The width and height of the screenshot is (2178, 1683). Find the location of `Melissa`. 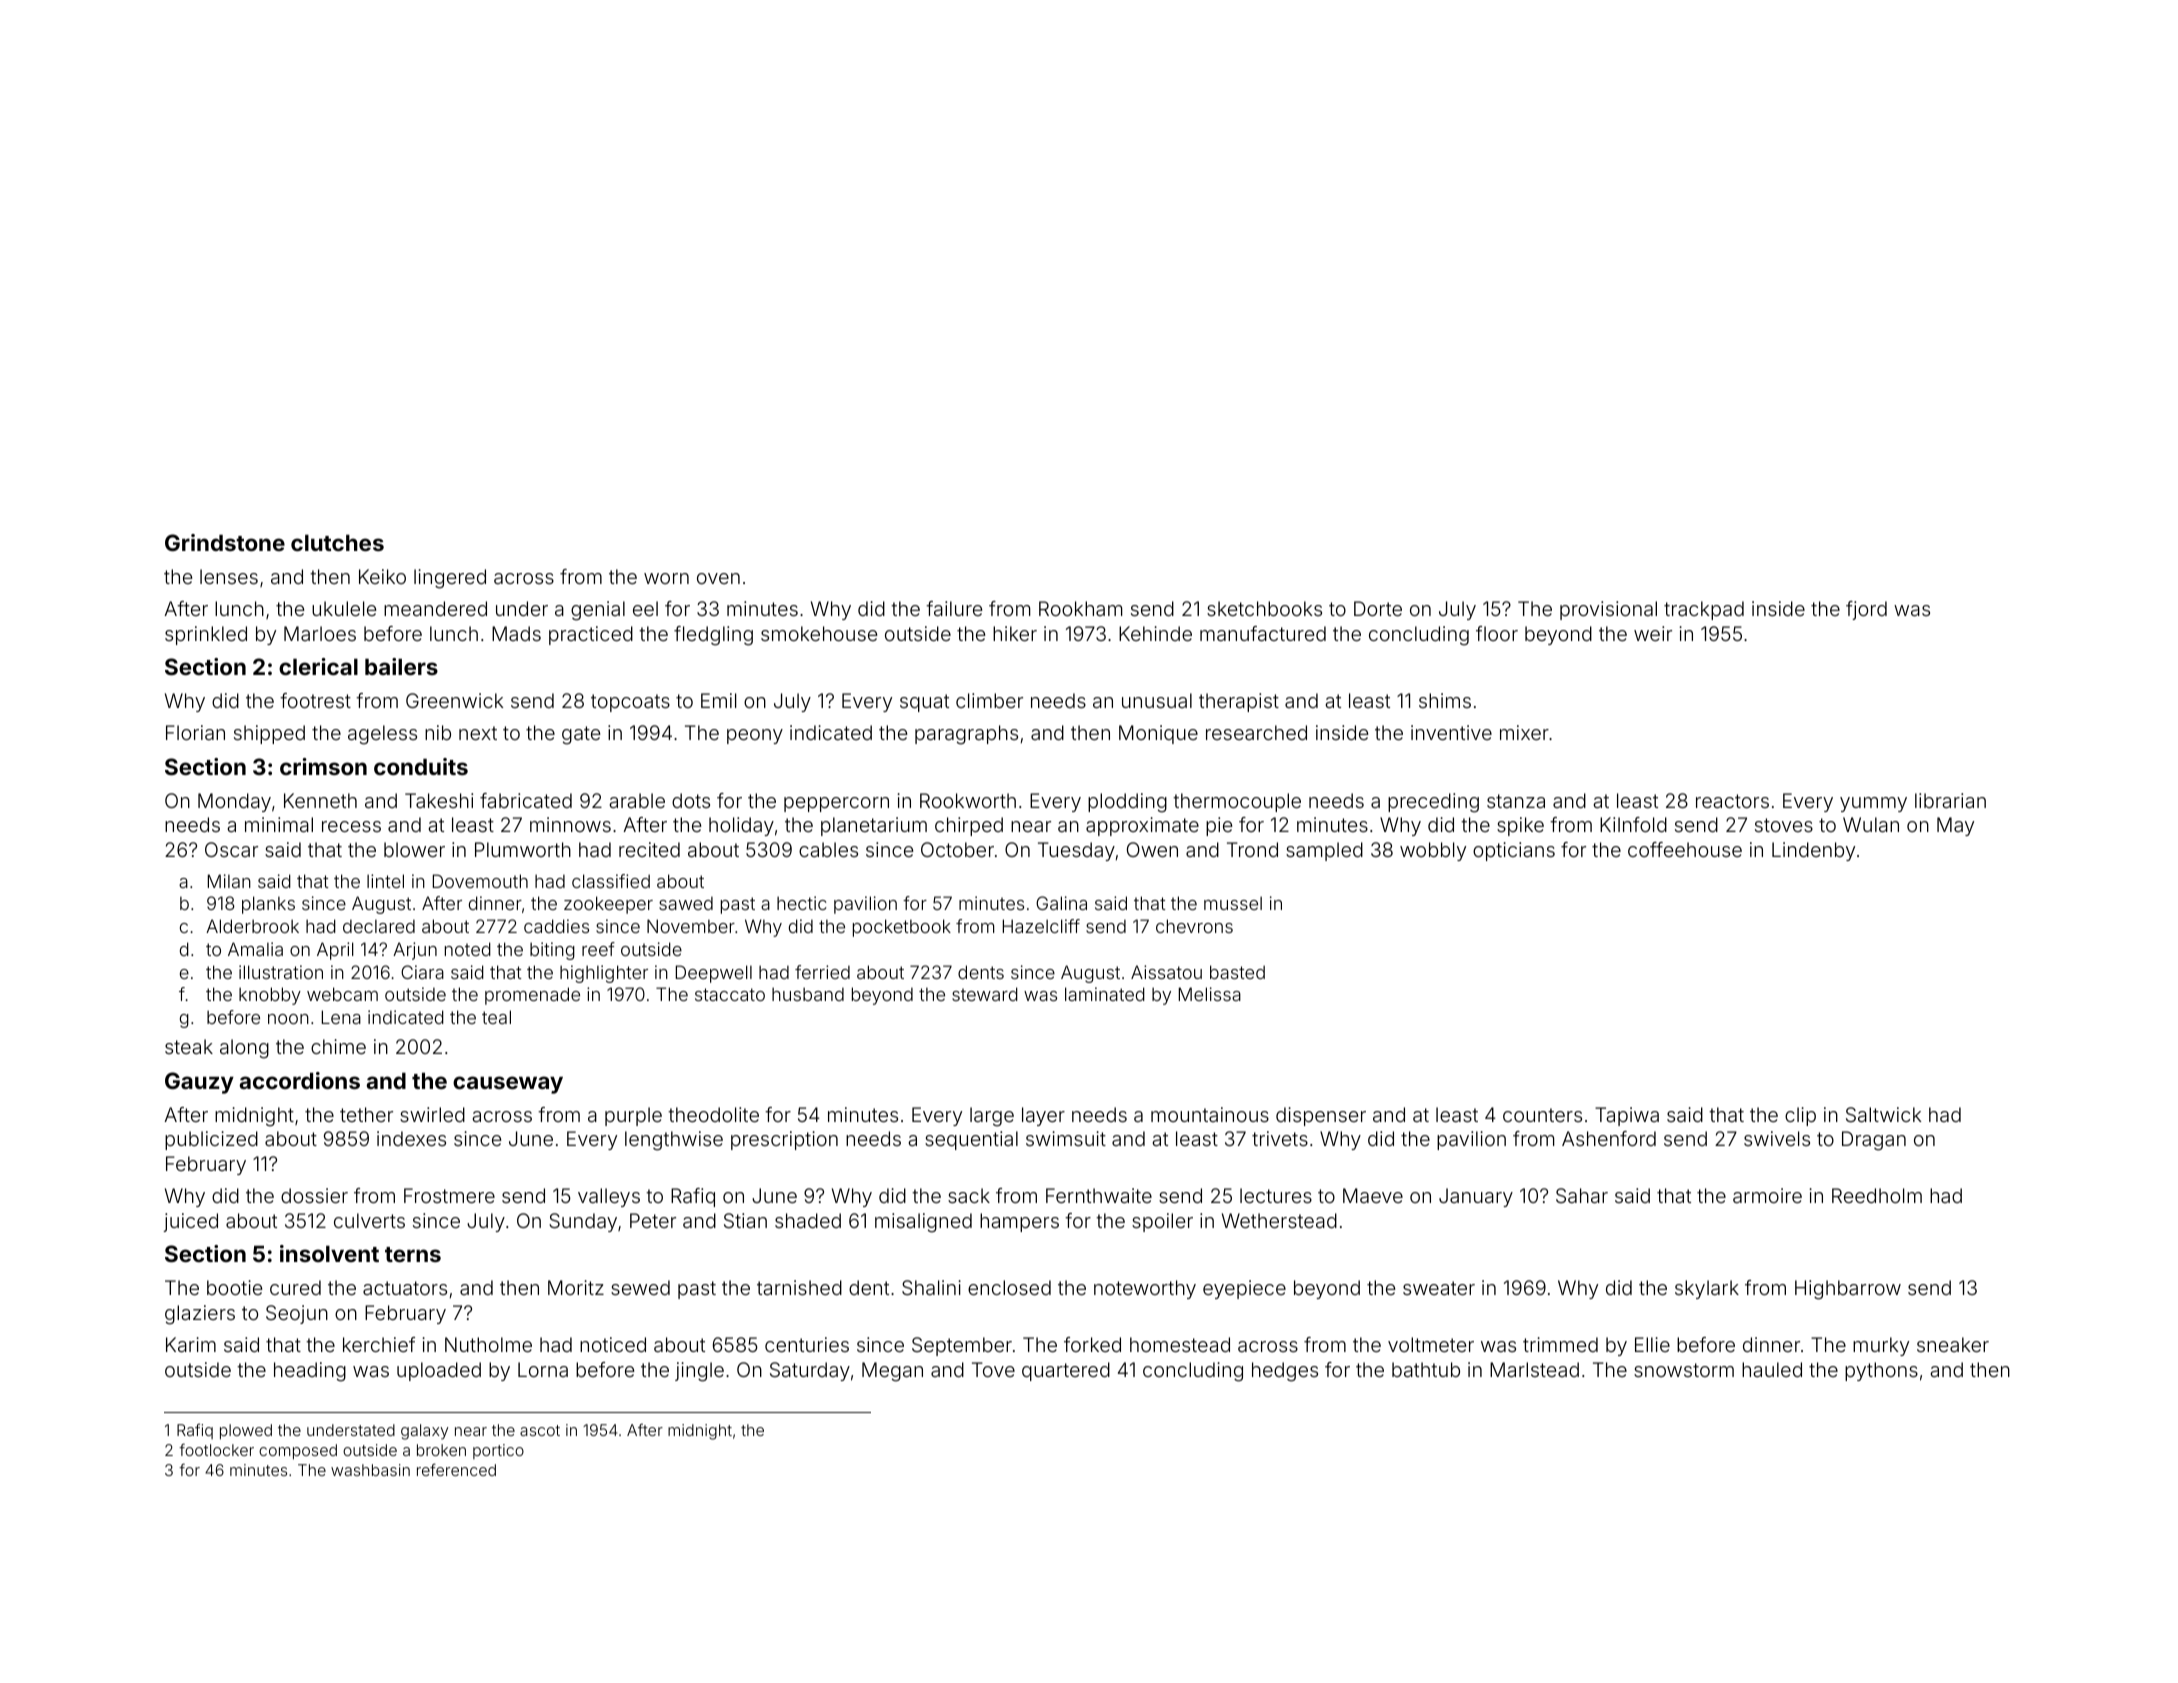

Melissa is located at coordinates (1210, 994).
